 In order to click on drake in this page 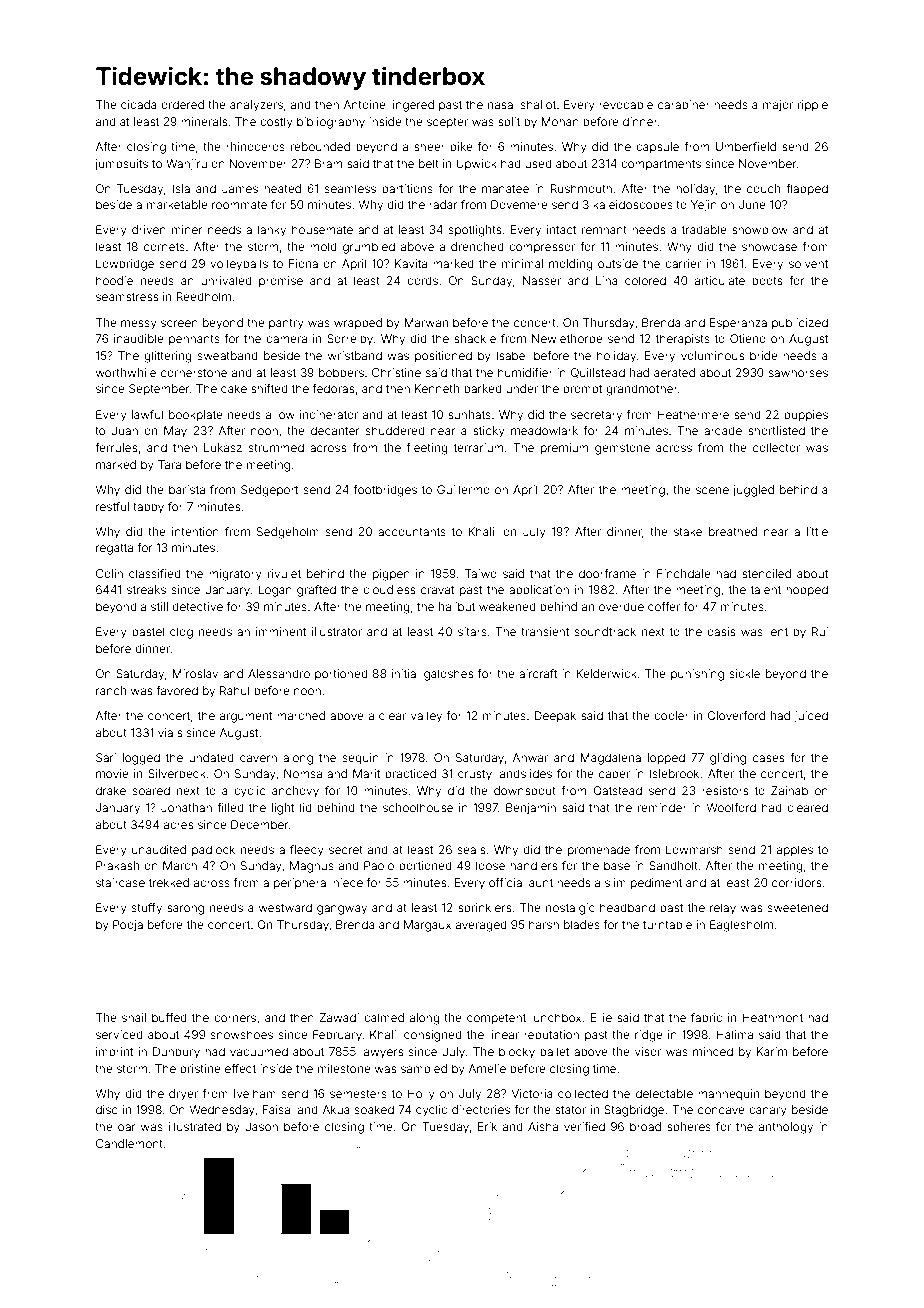, I will do `click(111, 790)`.
